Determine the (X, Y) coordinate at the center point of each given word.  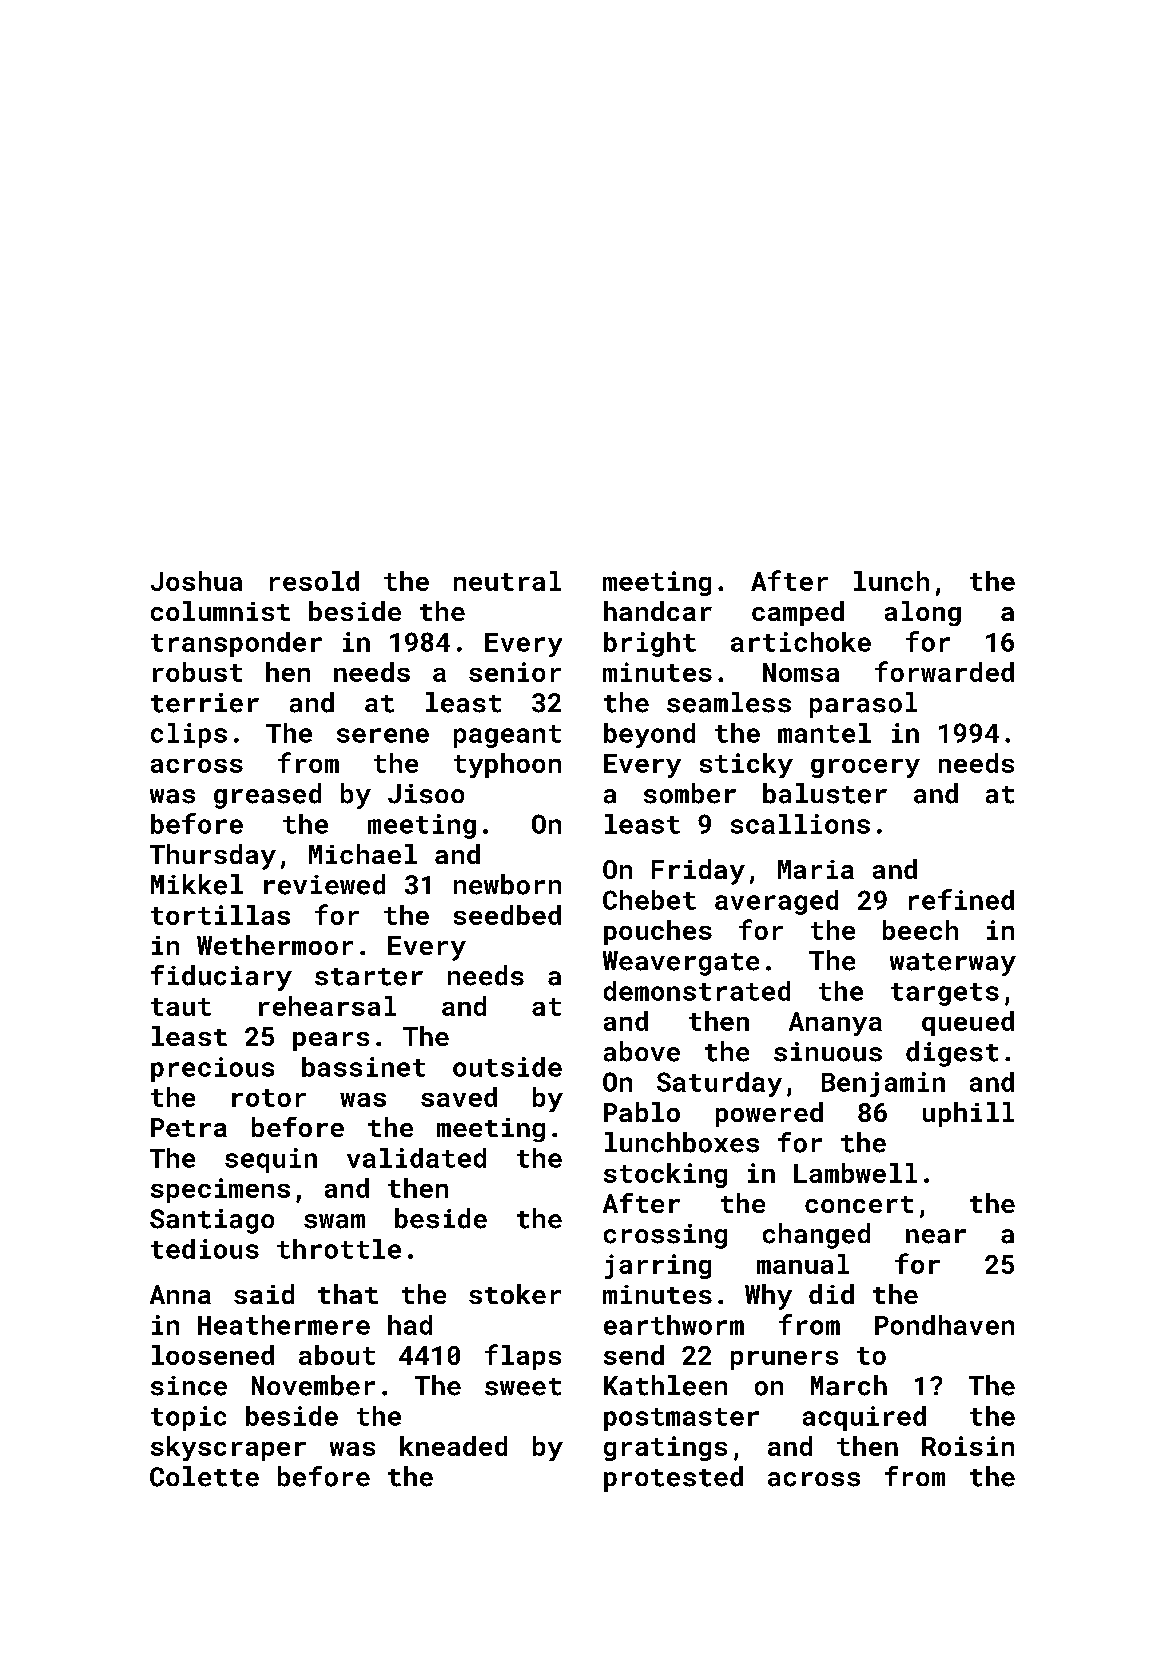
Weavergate (681, 963)
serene (383, 735)
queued (968, 1023)
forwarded (944, 671)
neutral (507, 581)
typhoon (507, 765)
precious (212, 1069)
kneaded (453, 1446)
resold (314, 581)
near (936, 1236)
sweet (523, 1387)
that (348, 1294)
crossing (665, 1236)
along (923, 613)
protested (673, 1479)
